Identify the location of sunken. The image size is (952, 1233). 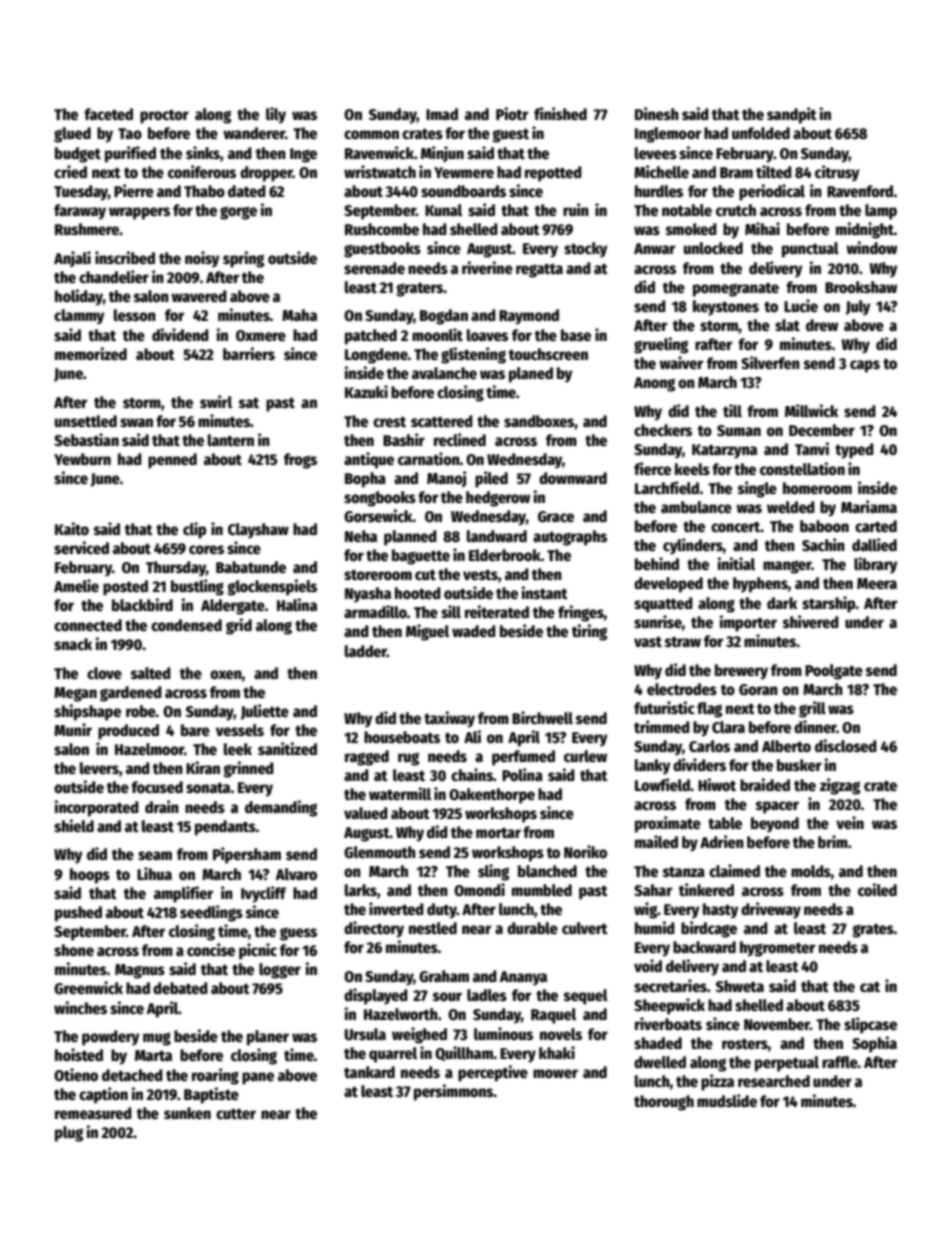
(187, 1113).
